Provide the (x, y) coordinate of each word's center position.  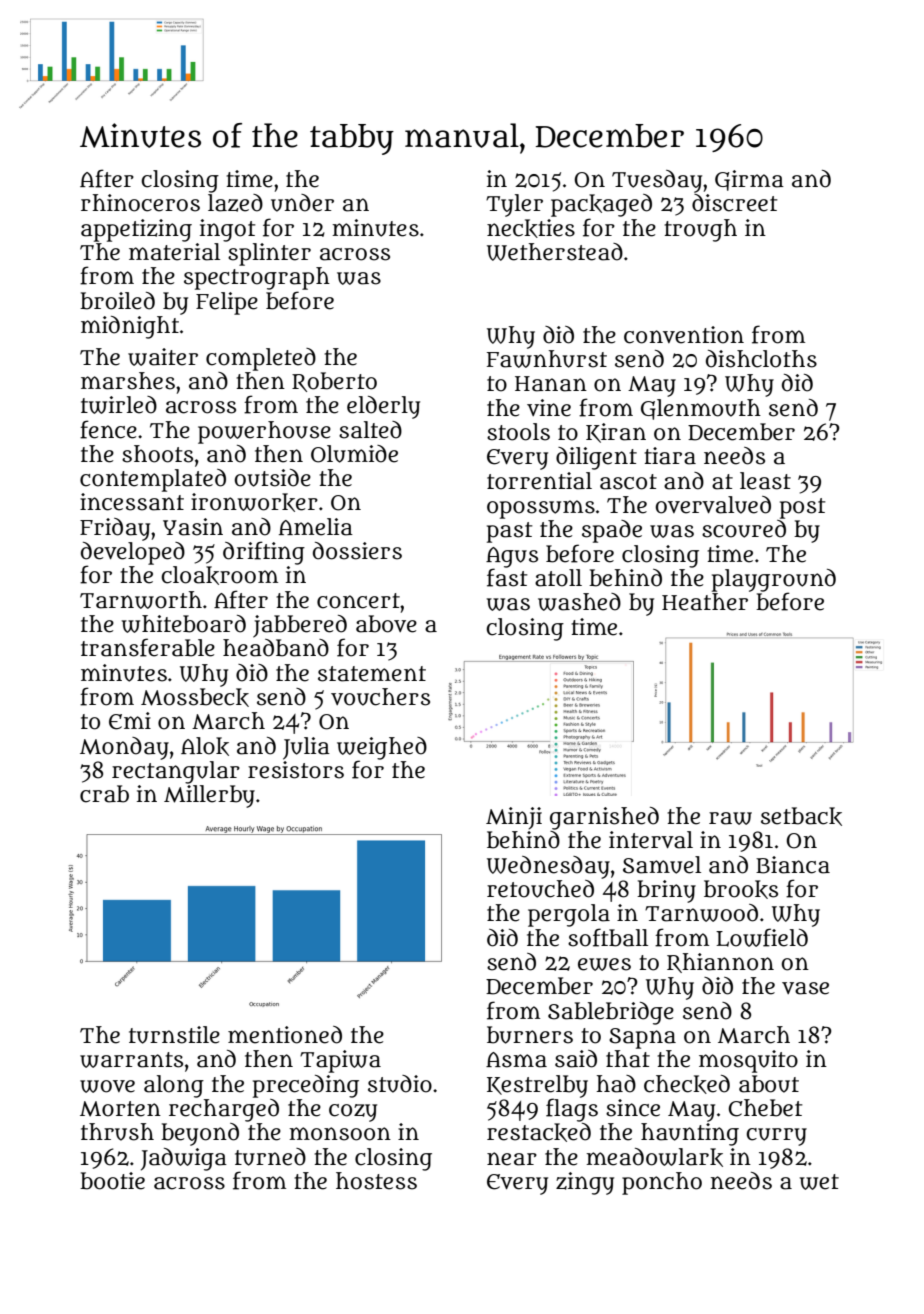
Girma (749, 180)
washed (579, 602)
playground (774, 580)
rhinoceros (140, 203)
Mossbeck (195, 697)
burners (530, 1035)
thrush (117, 1132)
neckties (531, 228)
